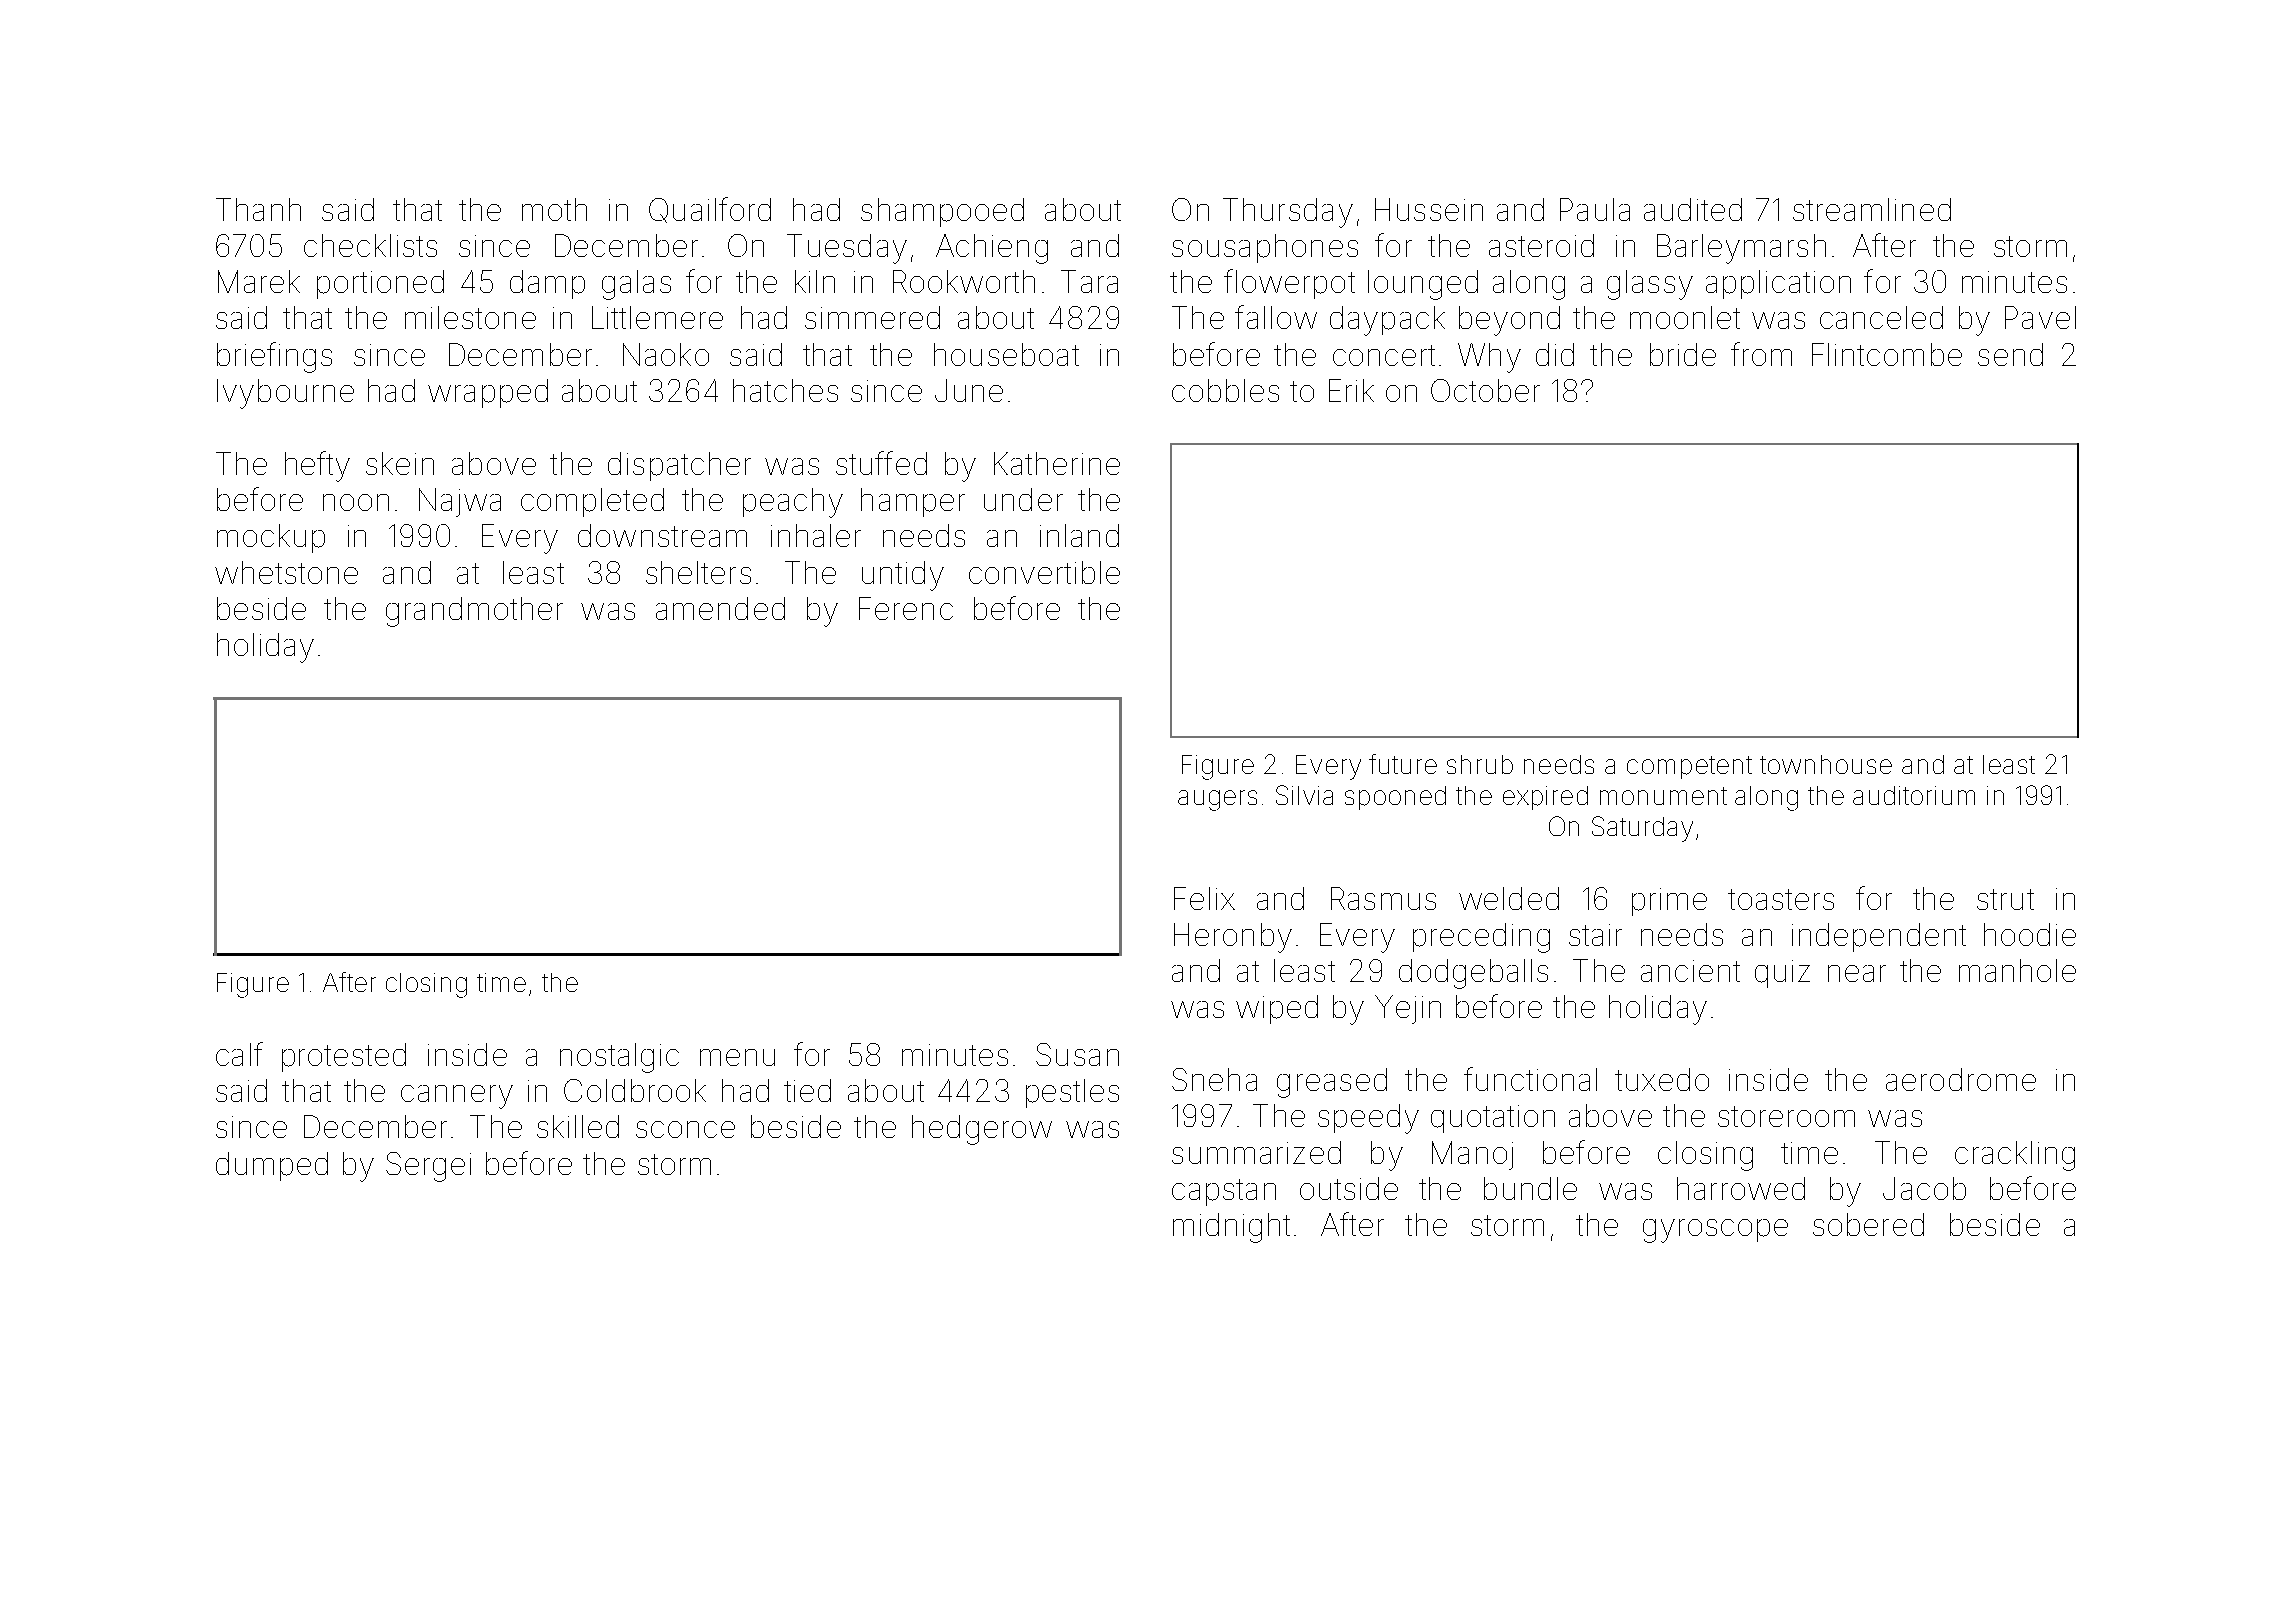 This page has width=2292, height=1620. I want to click on Yejin, so click(1408, 1009).
